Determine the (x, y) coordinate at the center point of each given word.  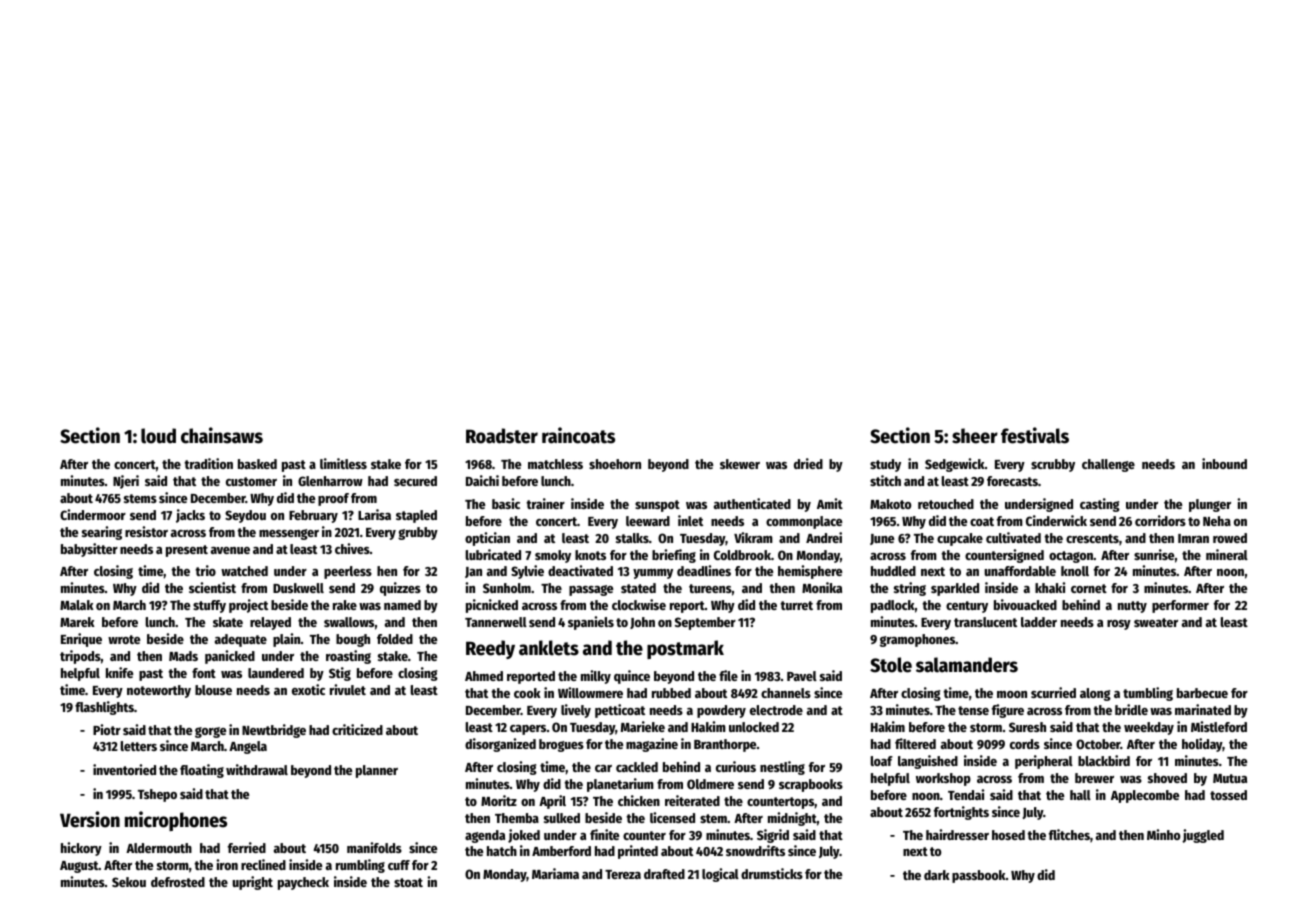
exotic (308, 689)
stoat (408, 882)
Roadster (502, 436)
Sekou (129, 882)
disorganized (500, 745)
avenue (230, 550)
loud (158, 436)
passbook (979, 876)
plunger (1210, 505)
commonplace (804, 522)
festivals (1035, 435)
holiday (1202, 745)
